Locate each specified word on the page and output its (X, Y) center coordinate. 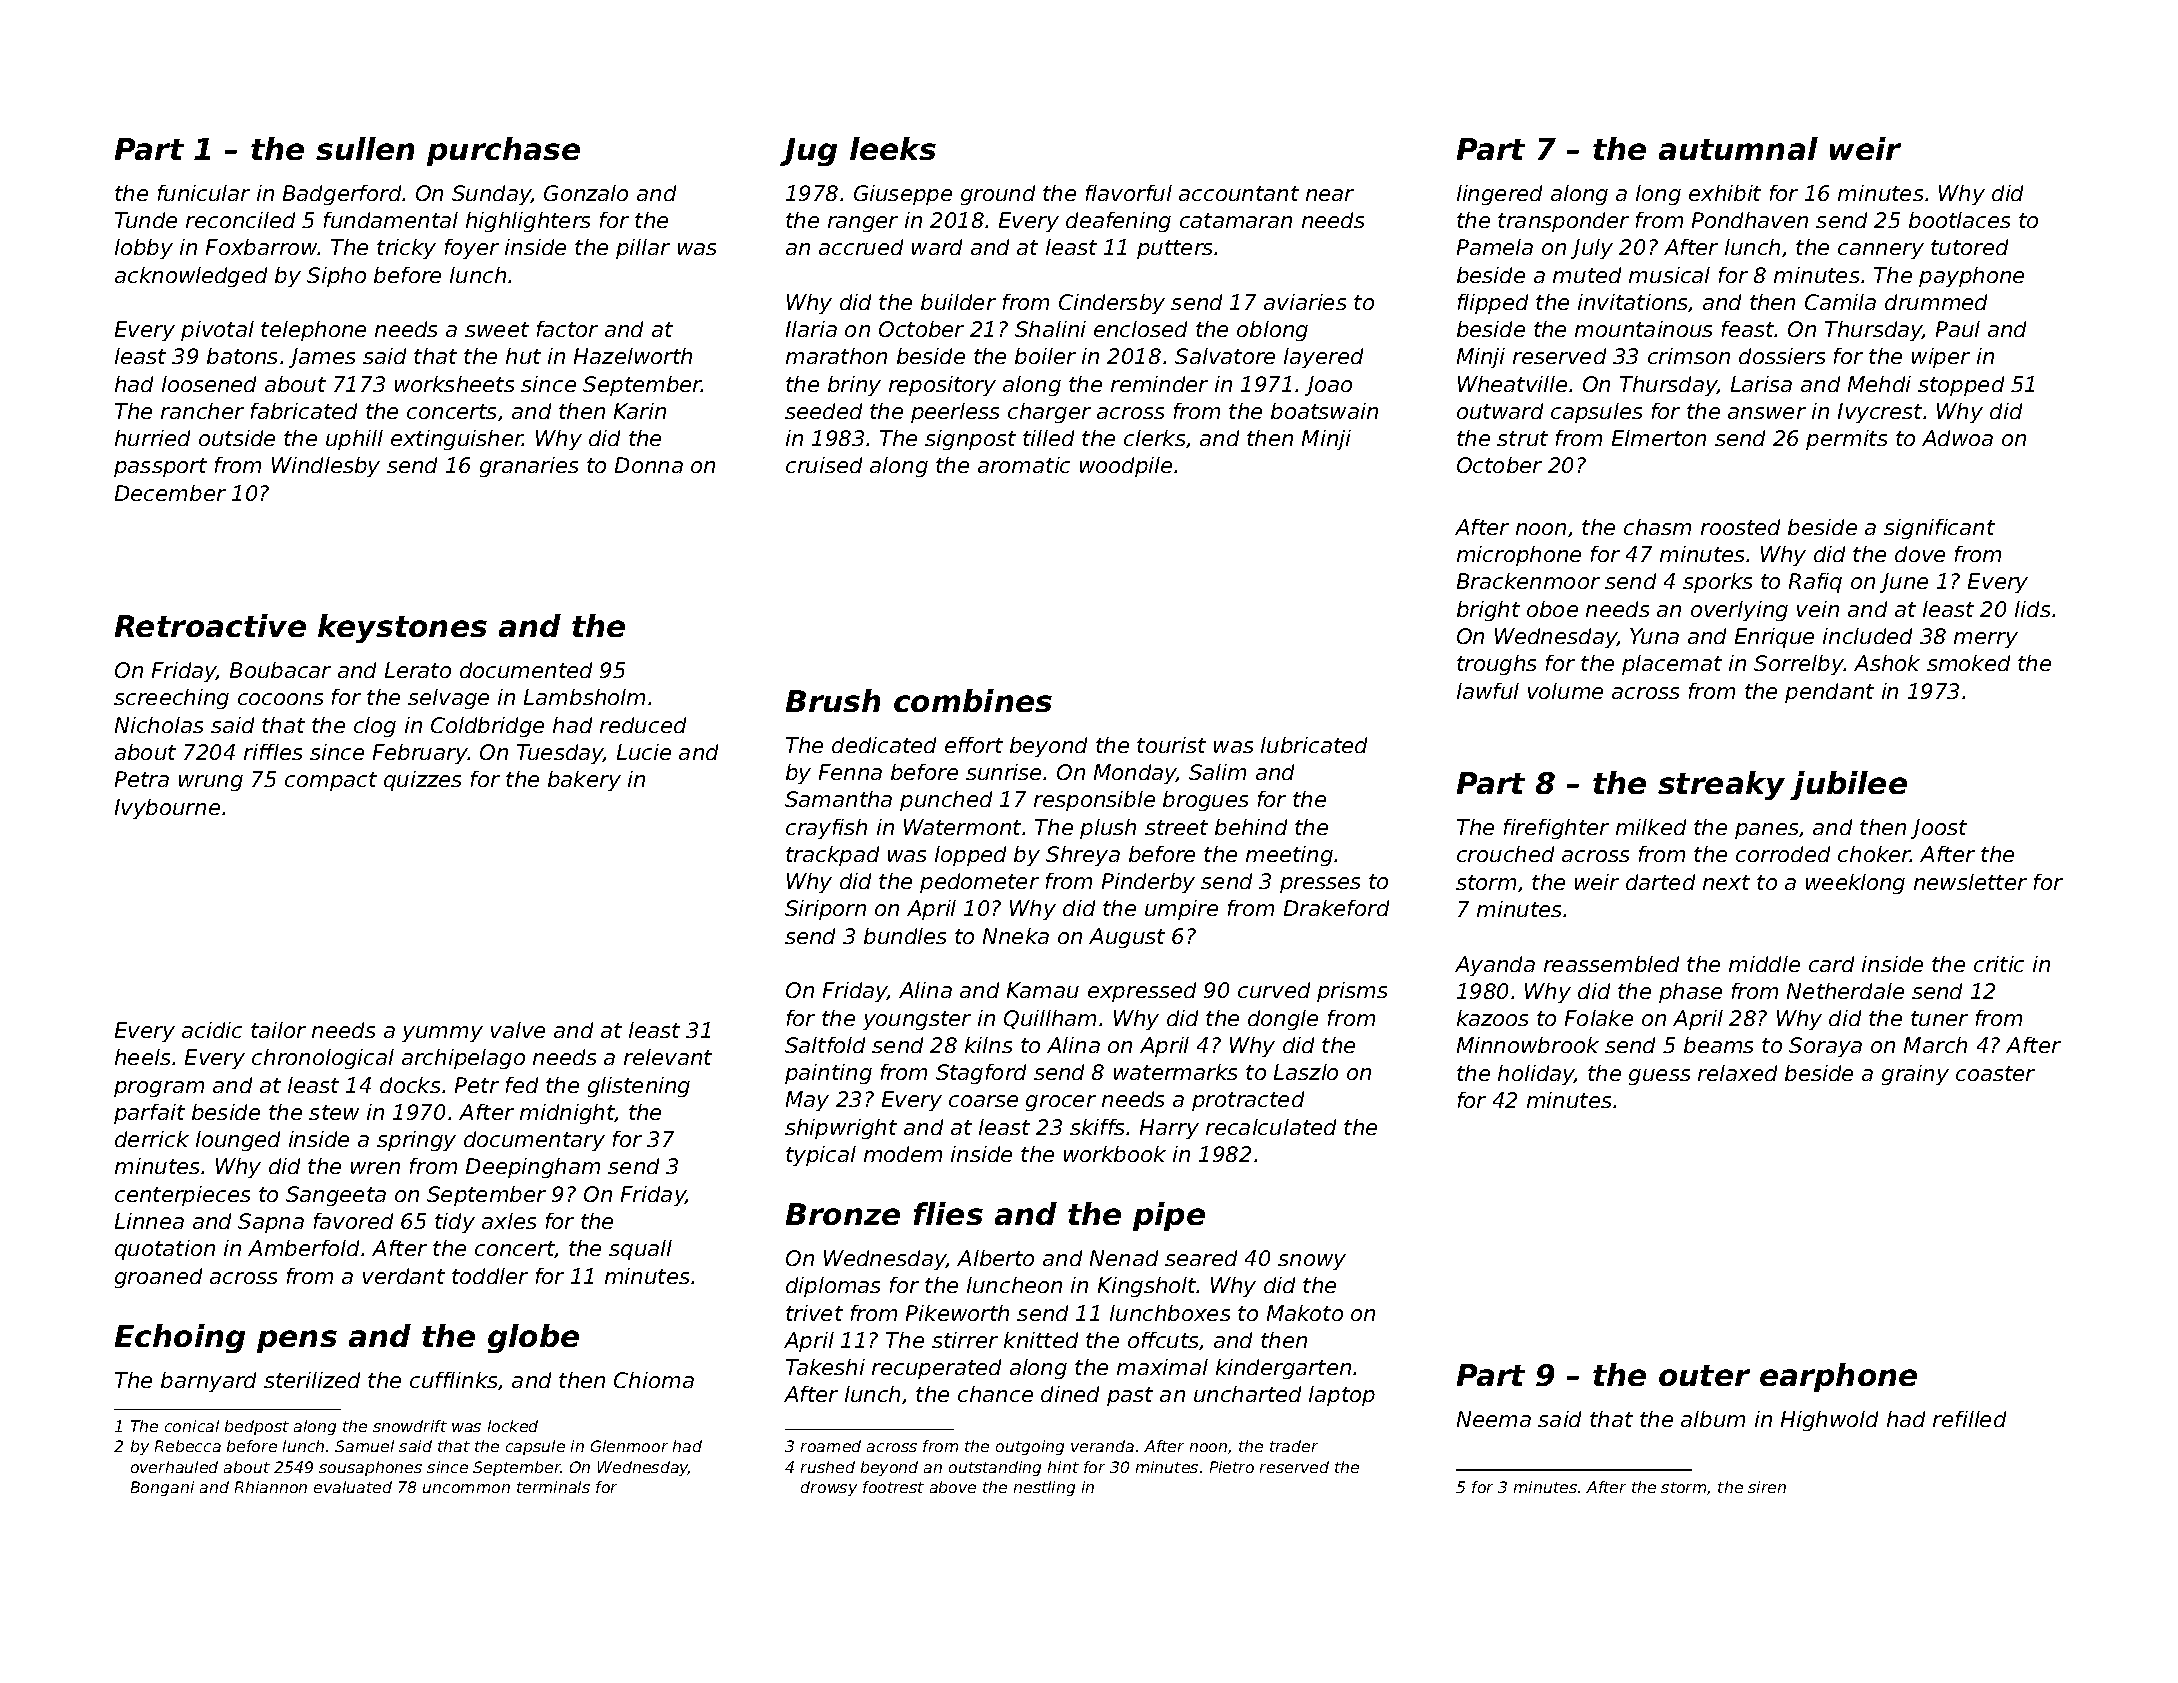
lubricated (1314, 745)
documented (526, 670)
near (1330, 195)
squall (640, 1250)
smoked (1968, 663)
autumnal (1738, 148)
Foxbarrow (262, 247)
